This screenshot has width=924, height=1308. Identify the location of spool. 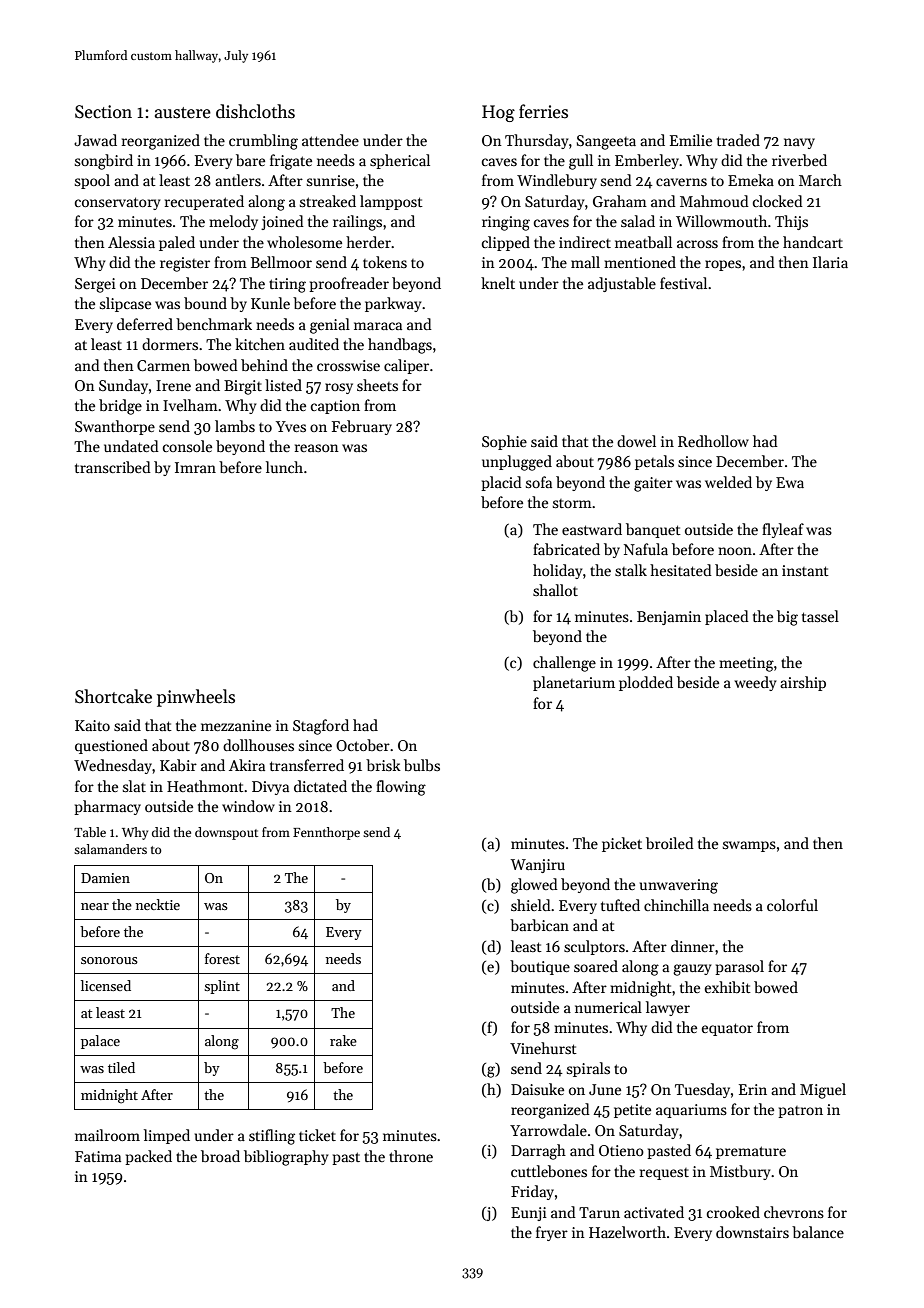
(92, 181).
